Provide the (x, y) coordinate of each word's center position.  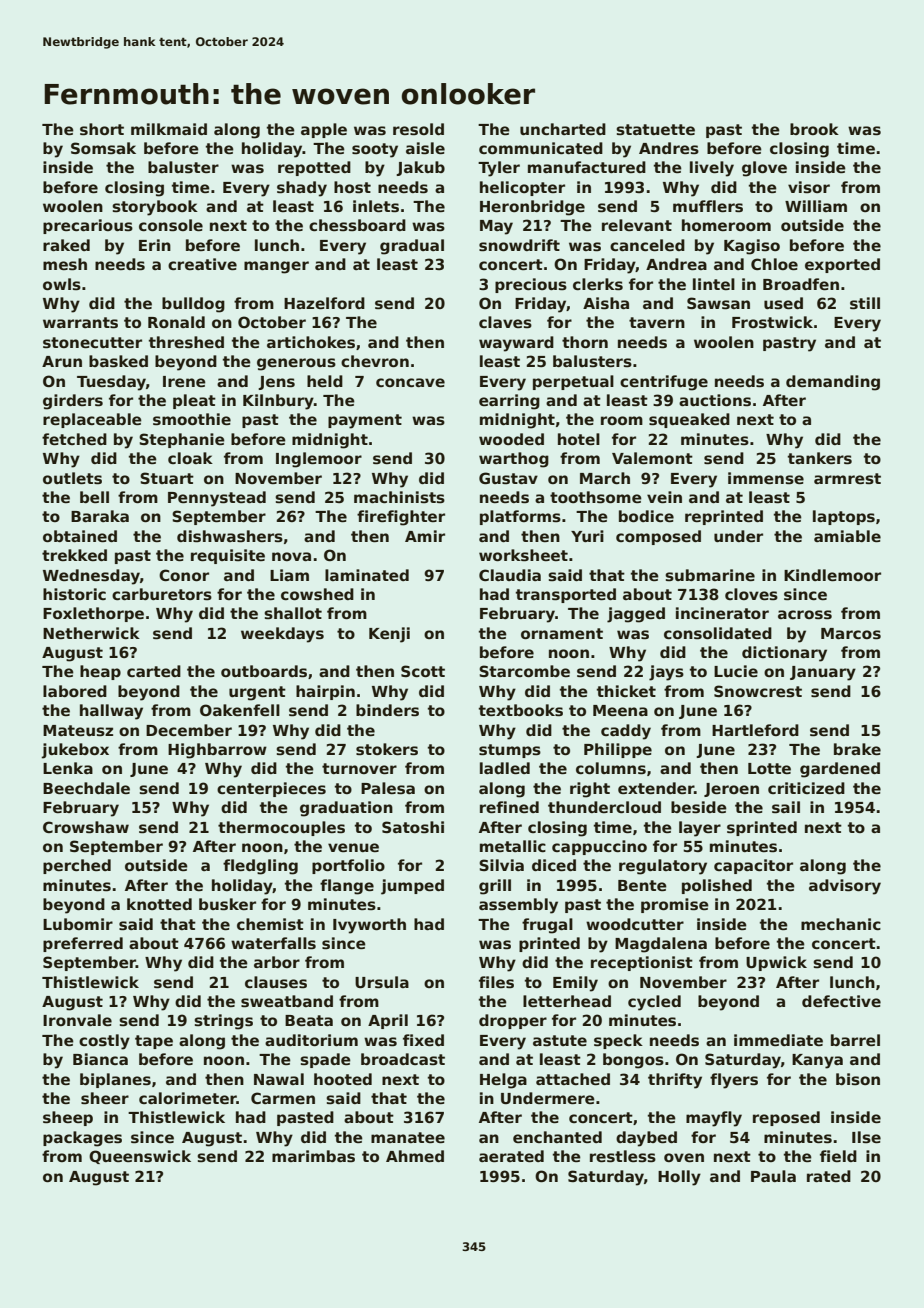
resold (418, 129)
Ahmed (415, 1156)
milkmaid (169, 129)
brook (814, 129)
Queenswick (140, 1157)
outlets (72, 478)
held (325, 381)
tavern (657, 322)
